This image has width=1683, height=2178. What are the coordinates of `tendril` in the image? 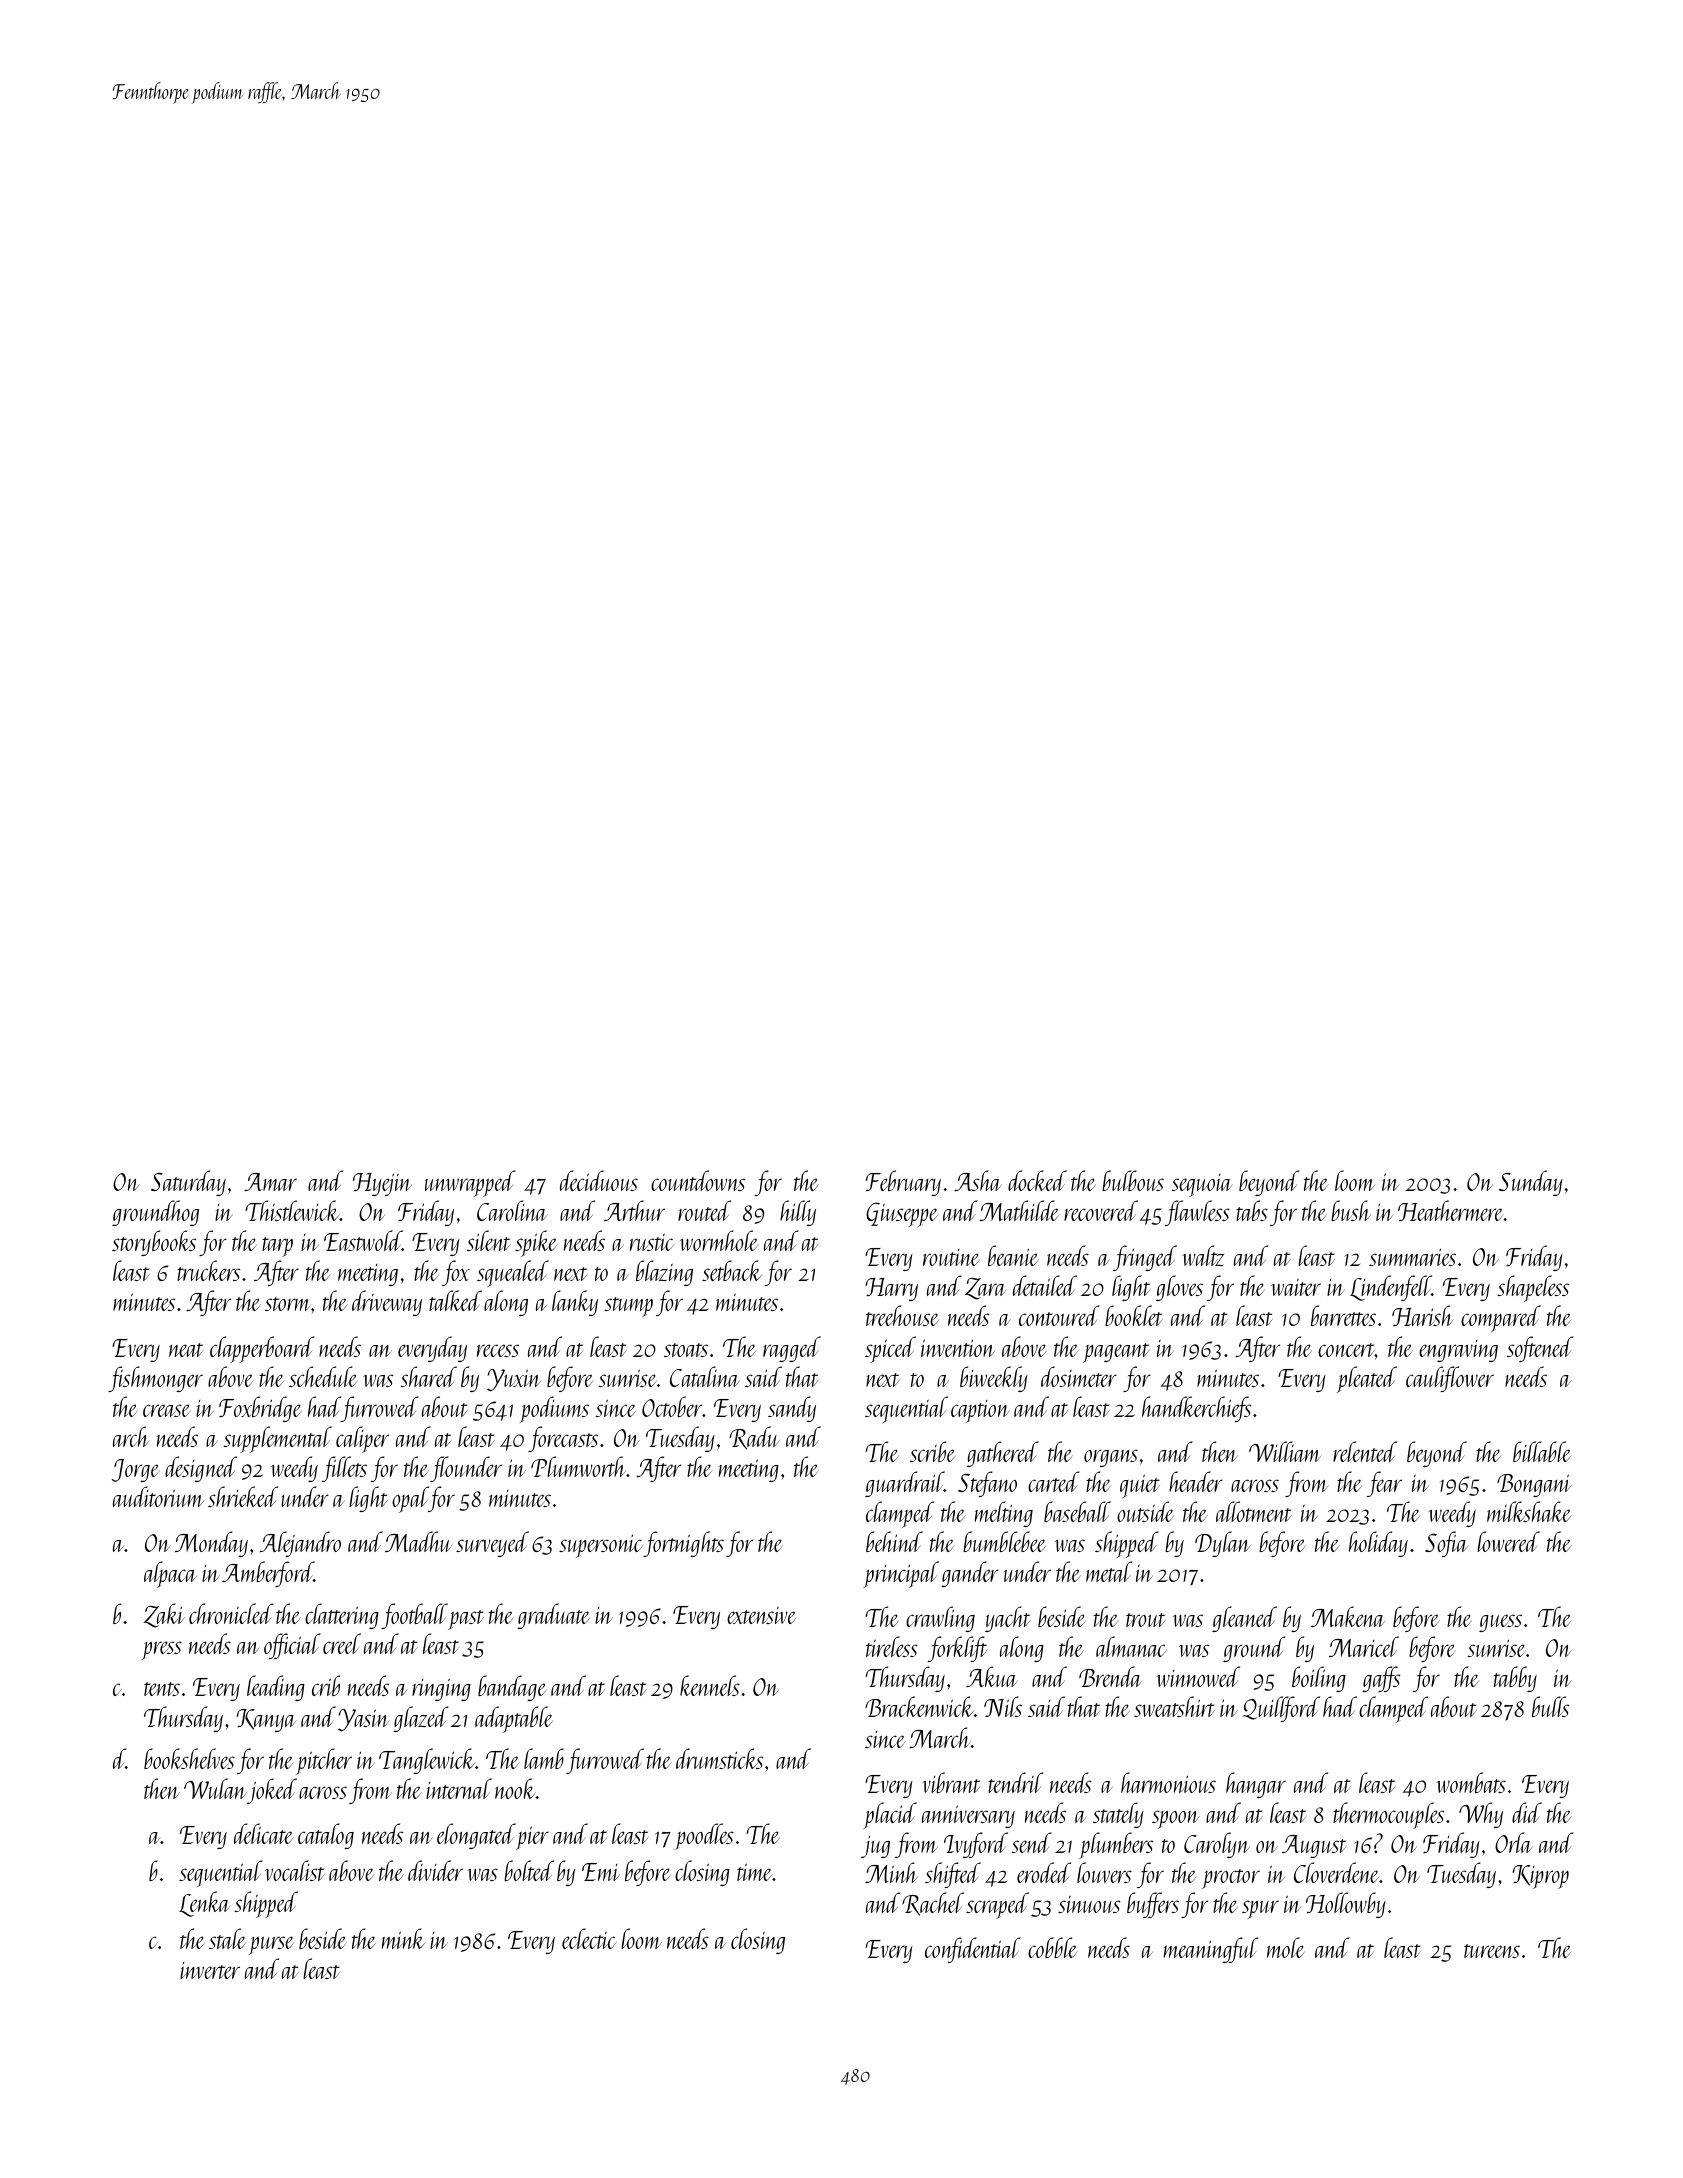 It's located at (1015, 1782).
